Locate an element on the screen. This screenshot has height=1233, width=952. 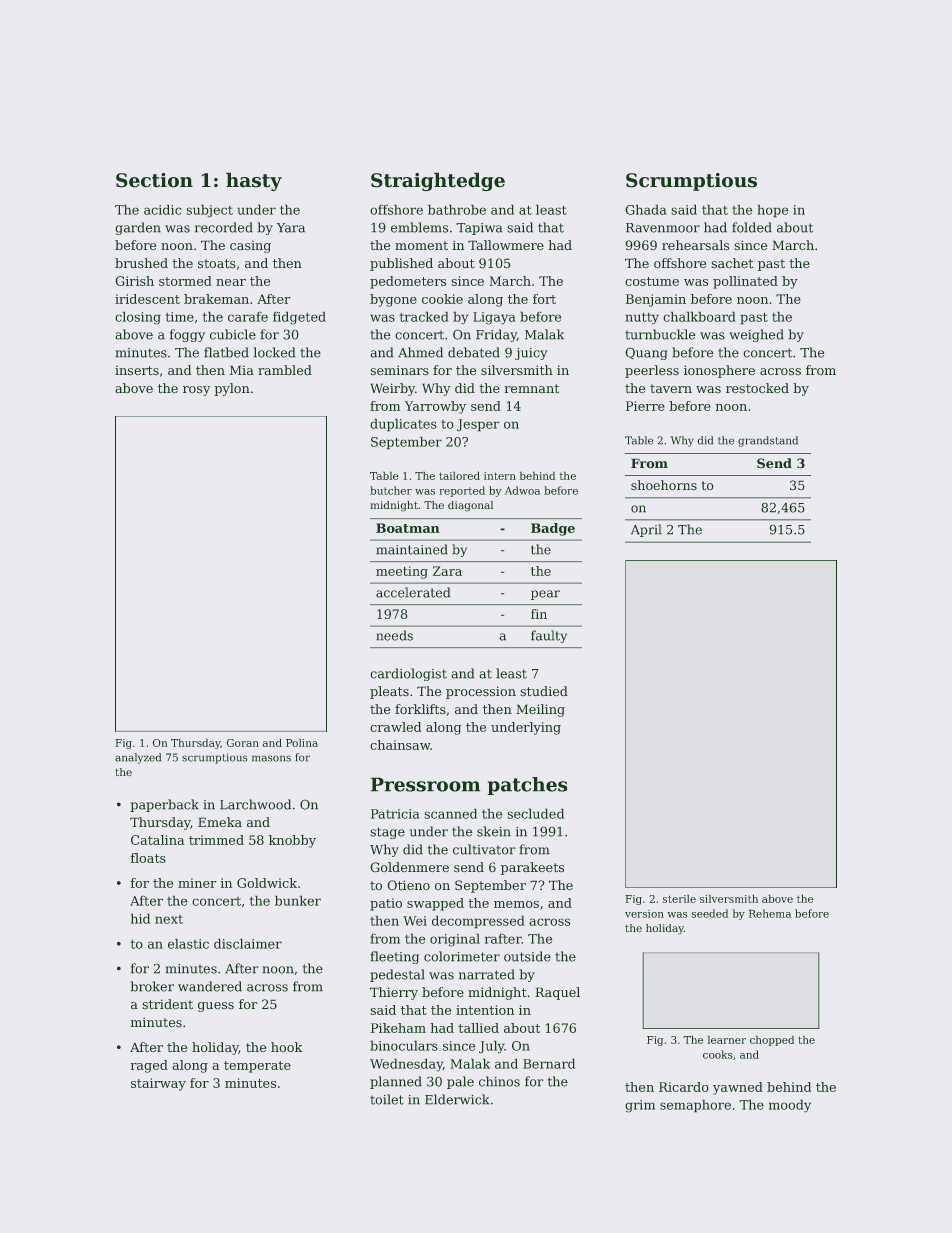
stairway is located at coordinates (158, 1084).
